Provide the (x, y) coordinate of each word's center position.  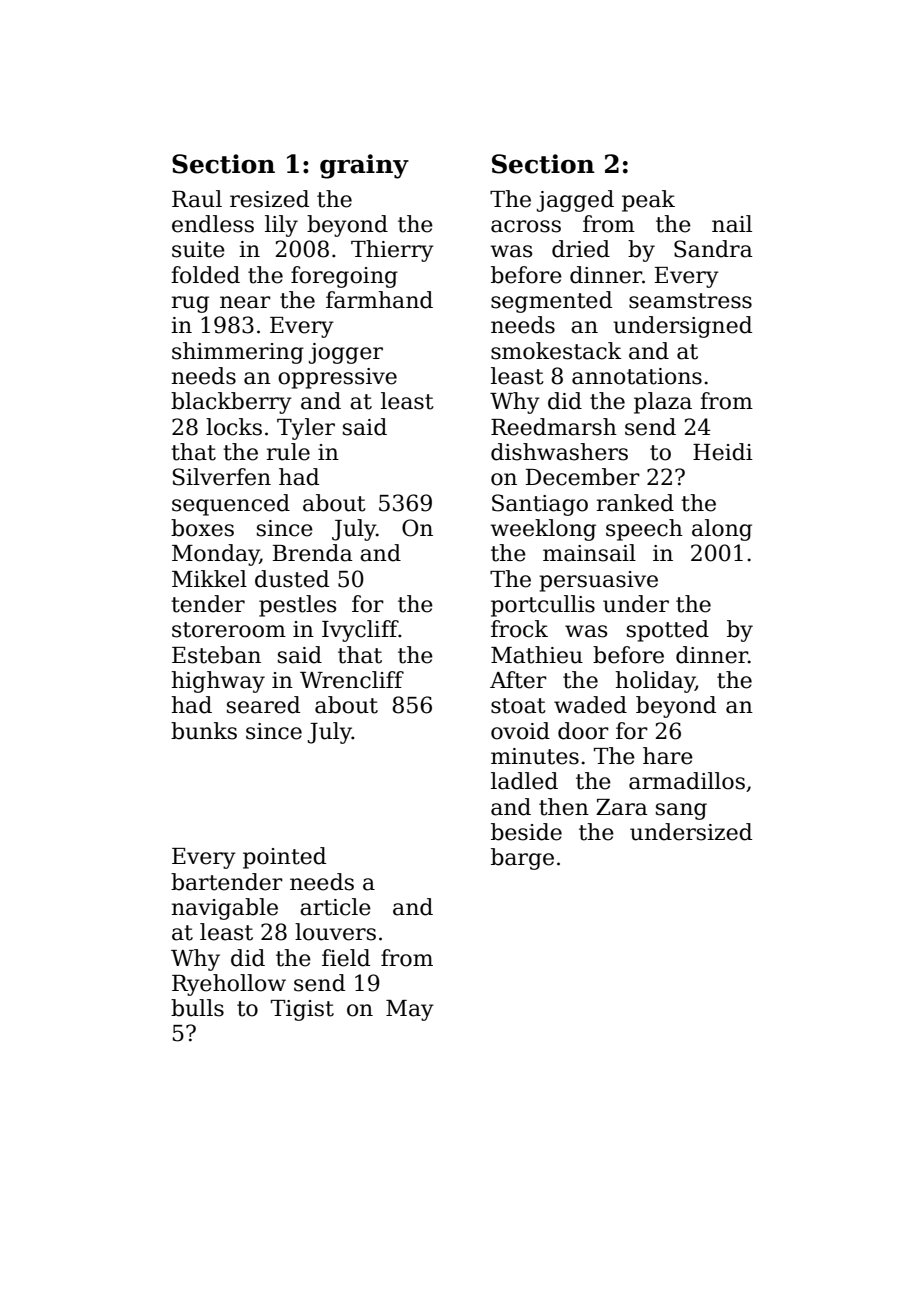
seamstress (690, 301)
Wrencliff (352, 680)
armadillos (687, 781)
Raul (197, 199)
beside (526, 832)
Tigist (302, 1010)
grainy (364, 166)
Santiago (540, 505)
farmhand (379, 300)
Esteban (216, 655)
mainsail (589, 553)
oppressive (337, 378)
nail (732, 224)
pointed (284, 858)
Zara (622, 807)
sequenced (231, 505)
